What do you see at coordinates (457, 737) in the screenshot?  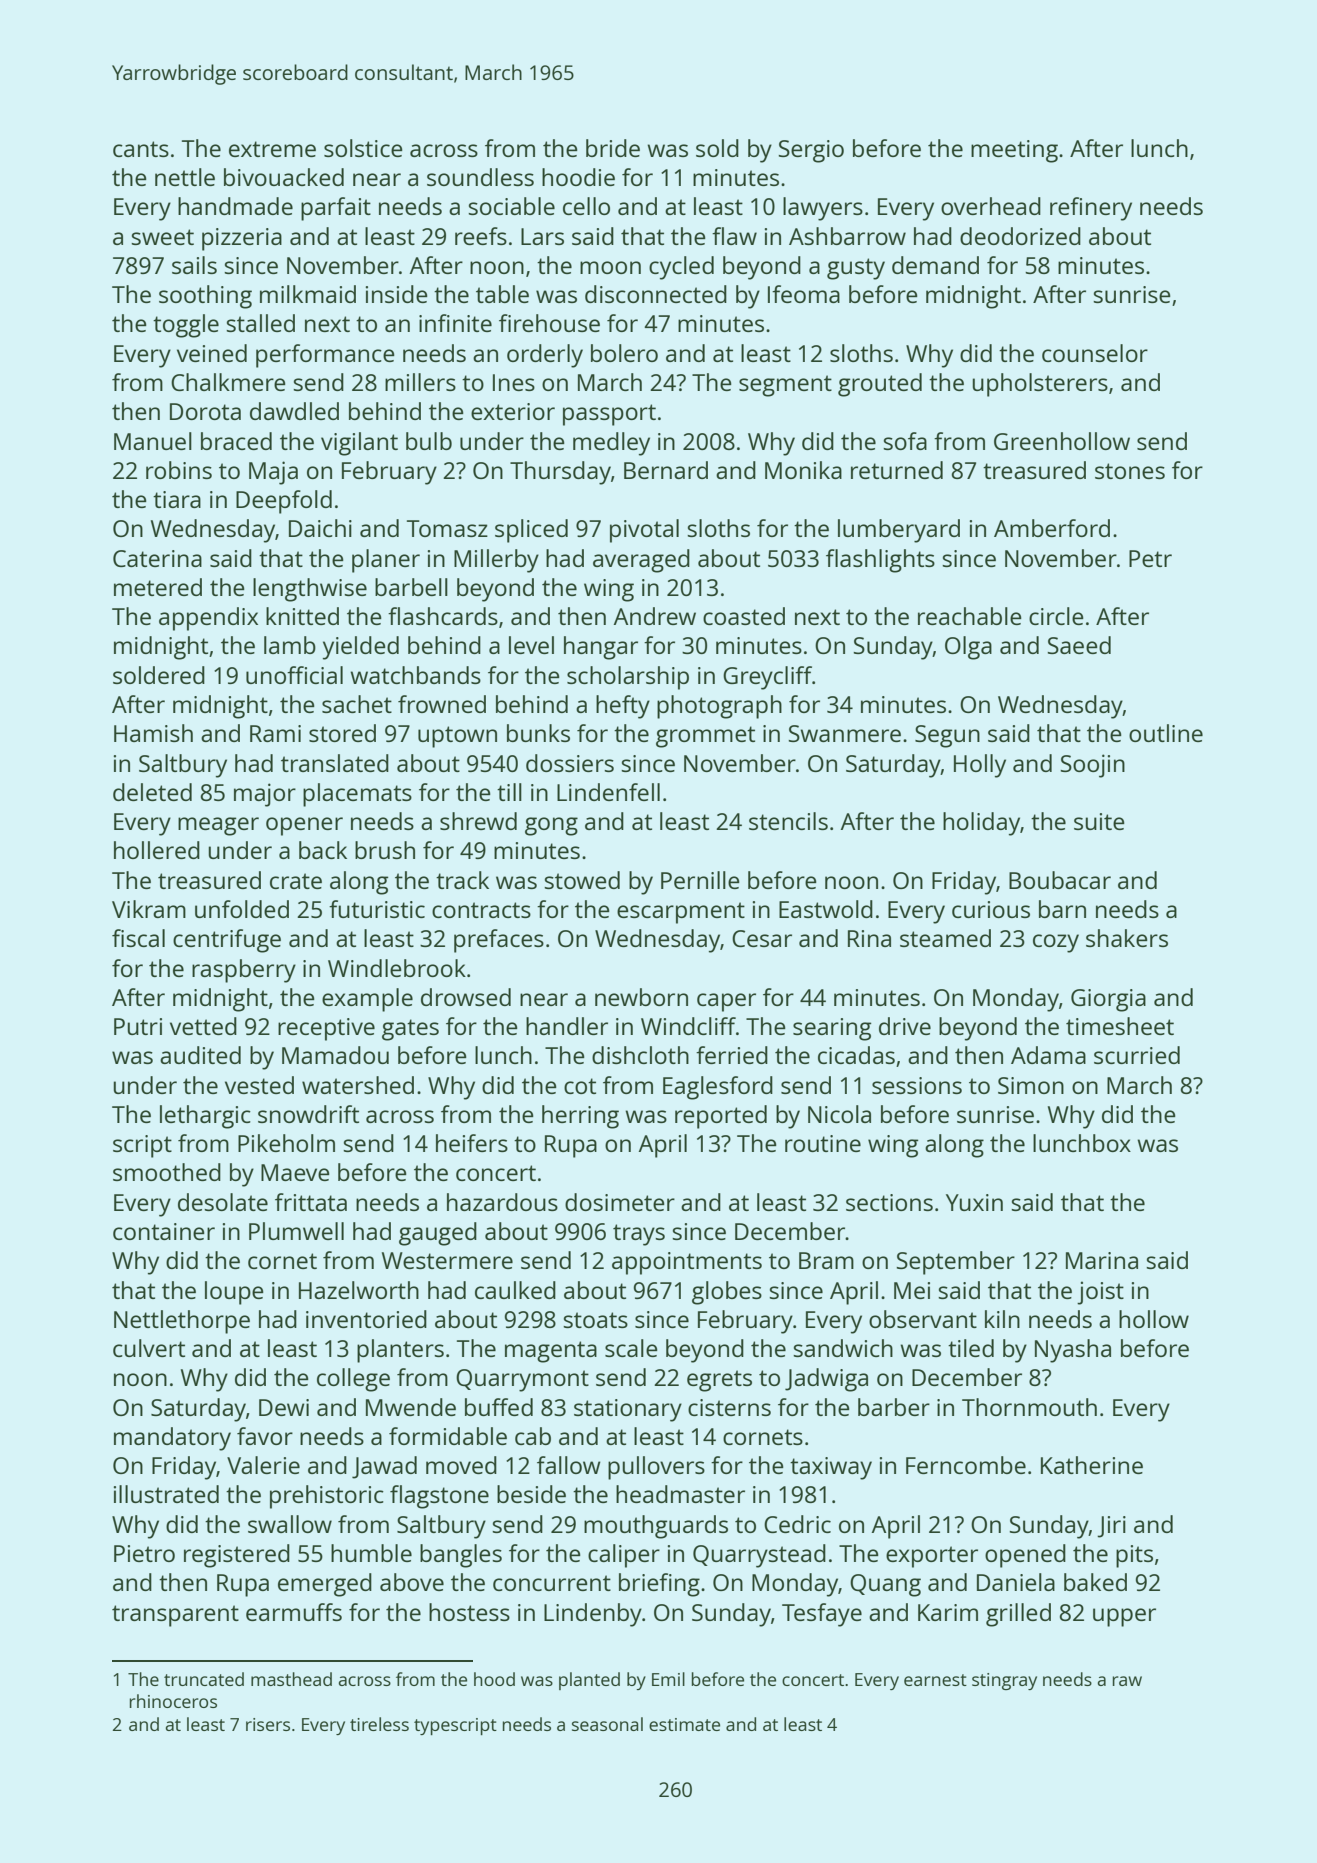 I see `uptown` at bounding box center [457, 737].
